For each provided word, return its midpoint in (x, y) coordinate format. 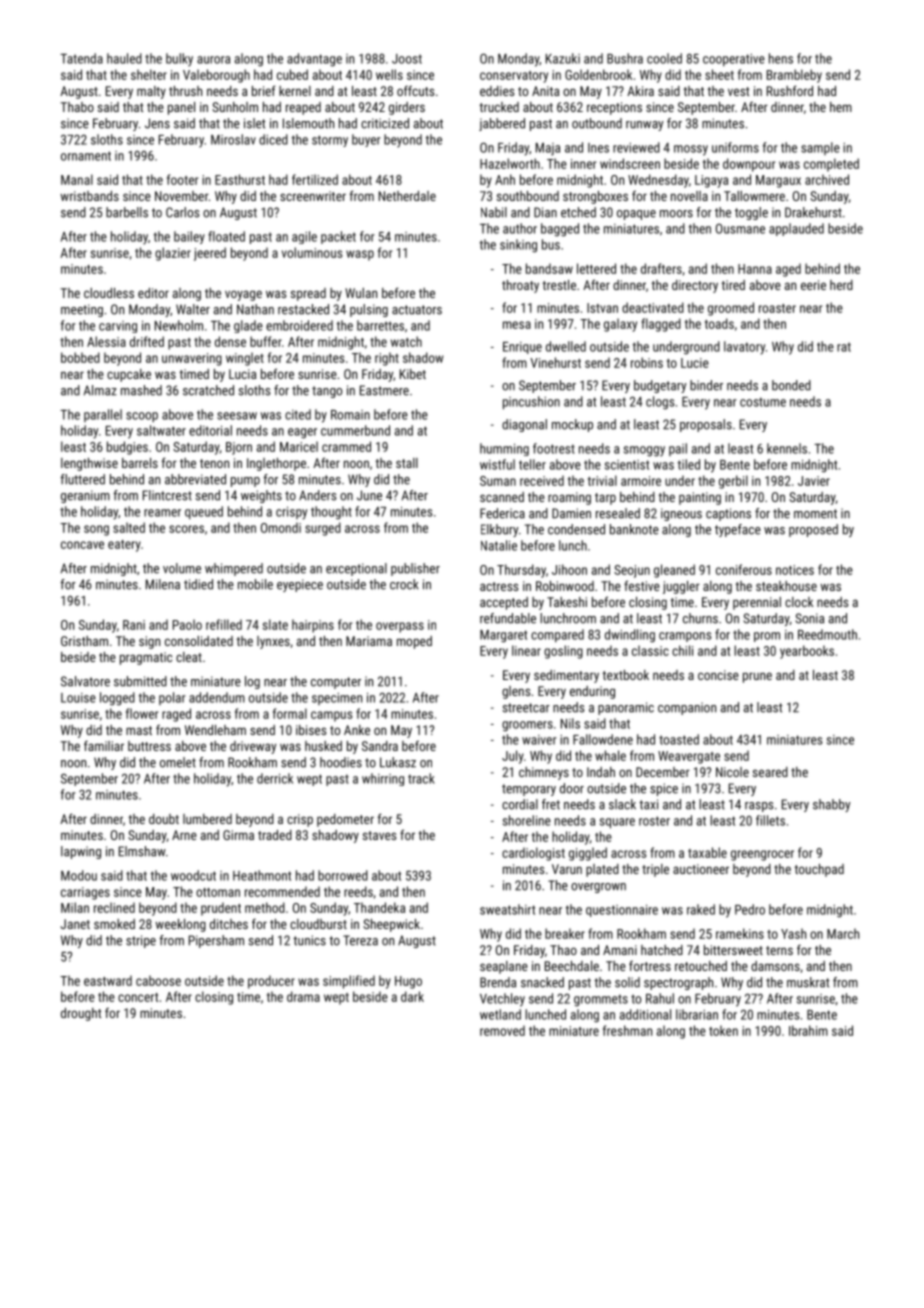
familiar (104, 745)
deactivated (653, 307)
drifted (147, 341)
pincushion (531, 403)
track (421, 778)
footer (182, 179)
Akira (640, 91)
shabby (831, 805)
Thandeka (379, 907)
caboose (158, 980)
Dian (545, 212)
